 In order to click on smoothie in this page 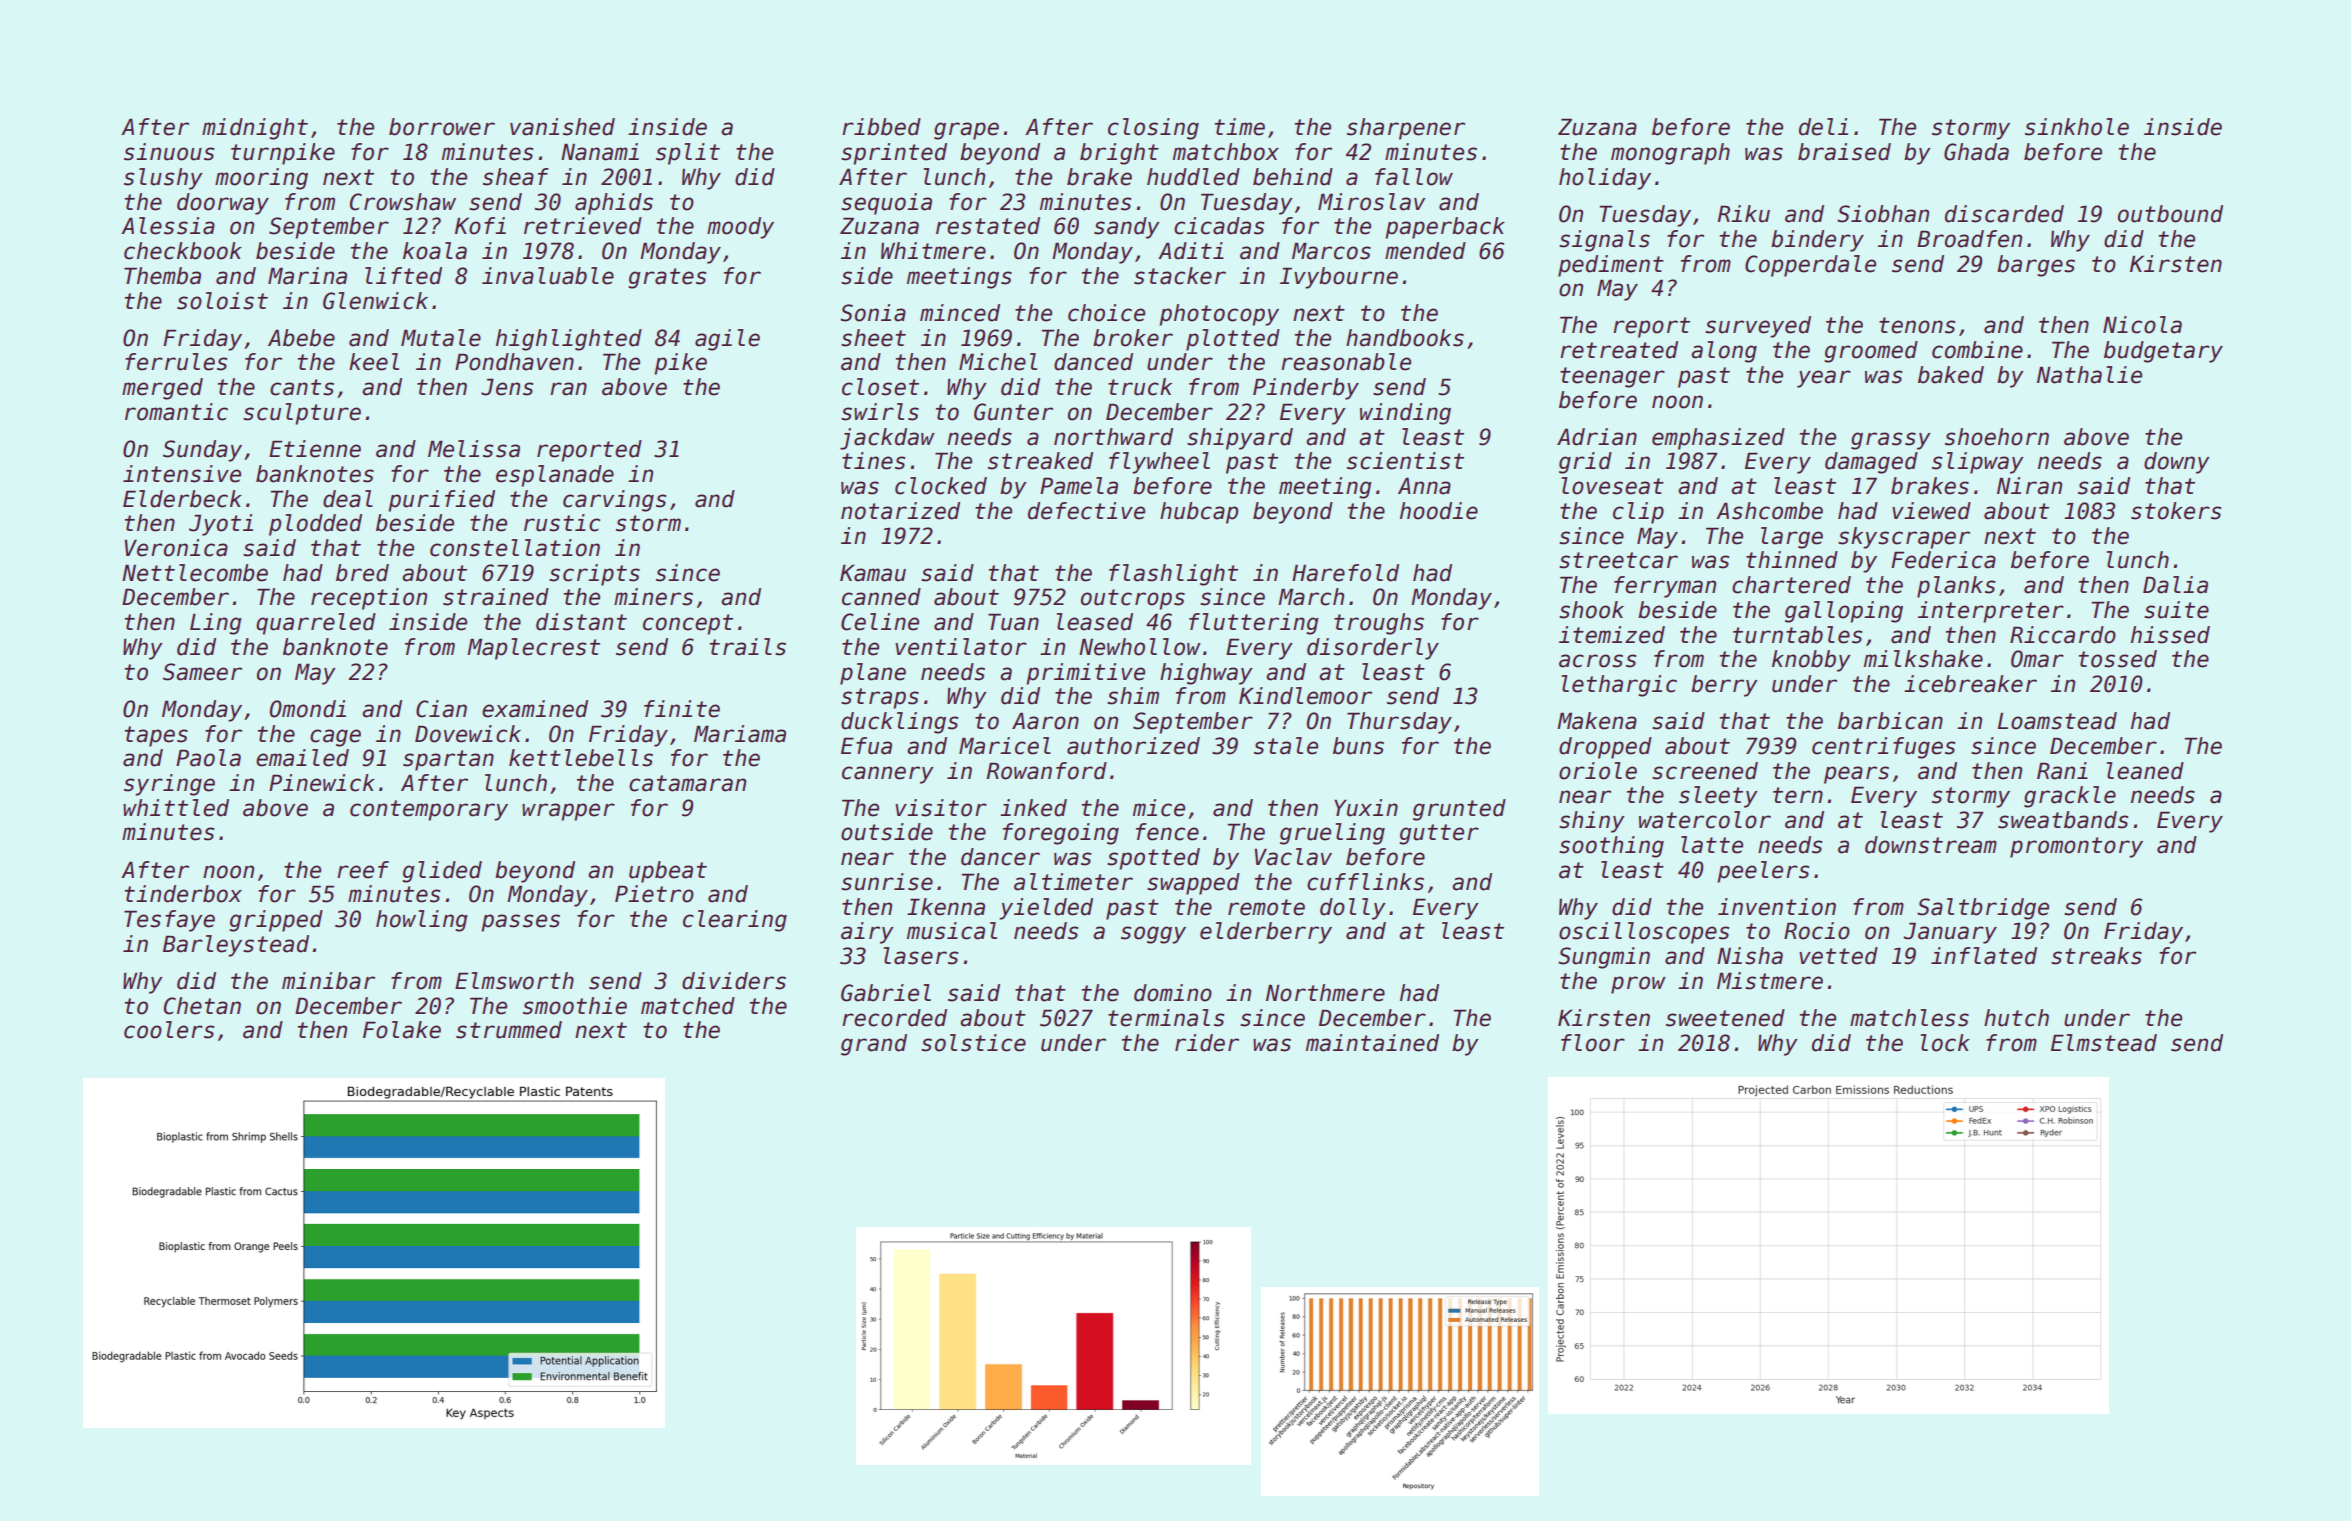, I will do `click(575, 1006)`.
